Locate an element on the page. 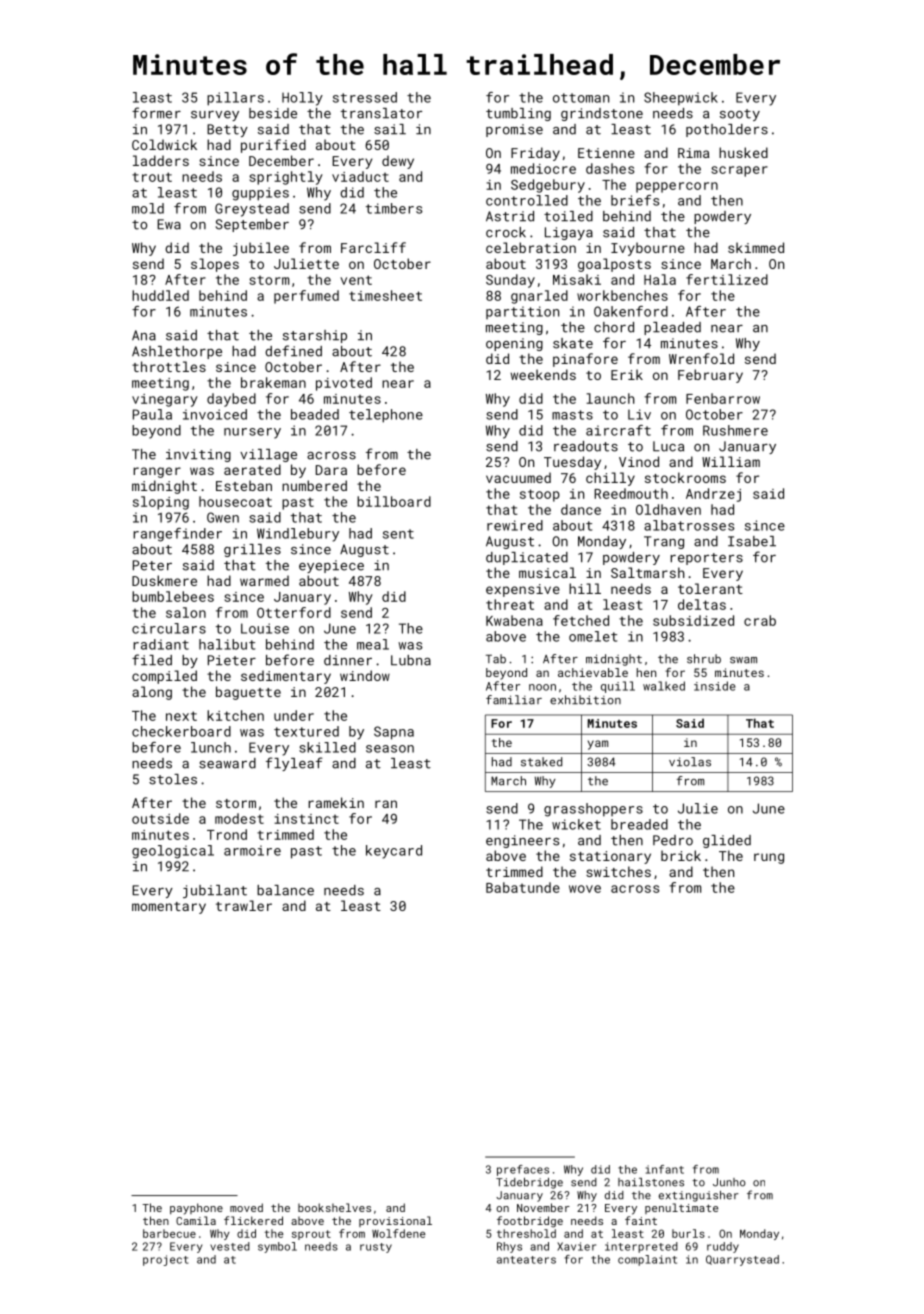  Trond is located at coordinates (227, 834).
